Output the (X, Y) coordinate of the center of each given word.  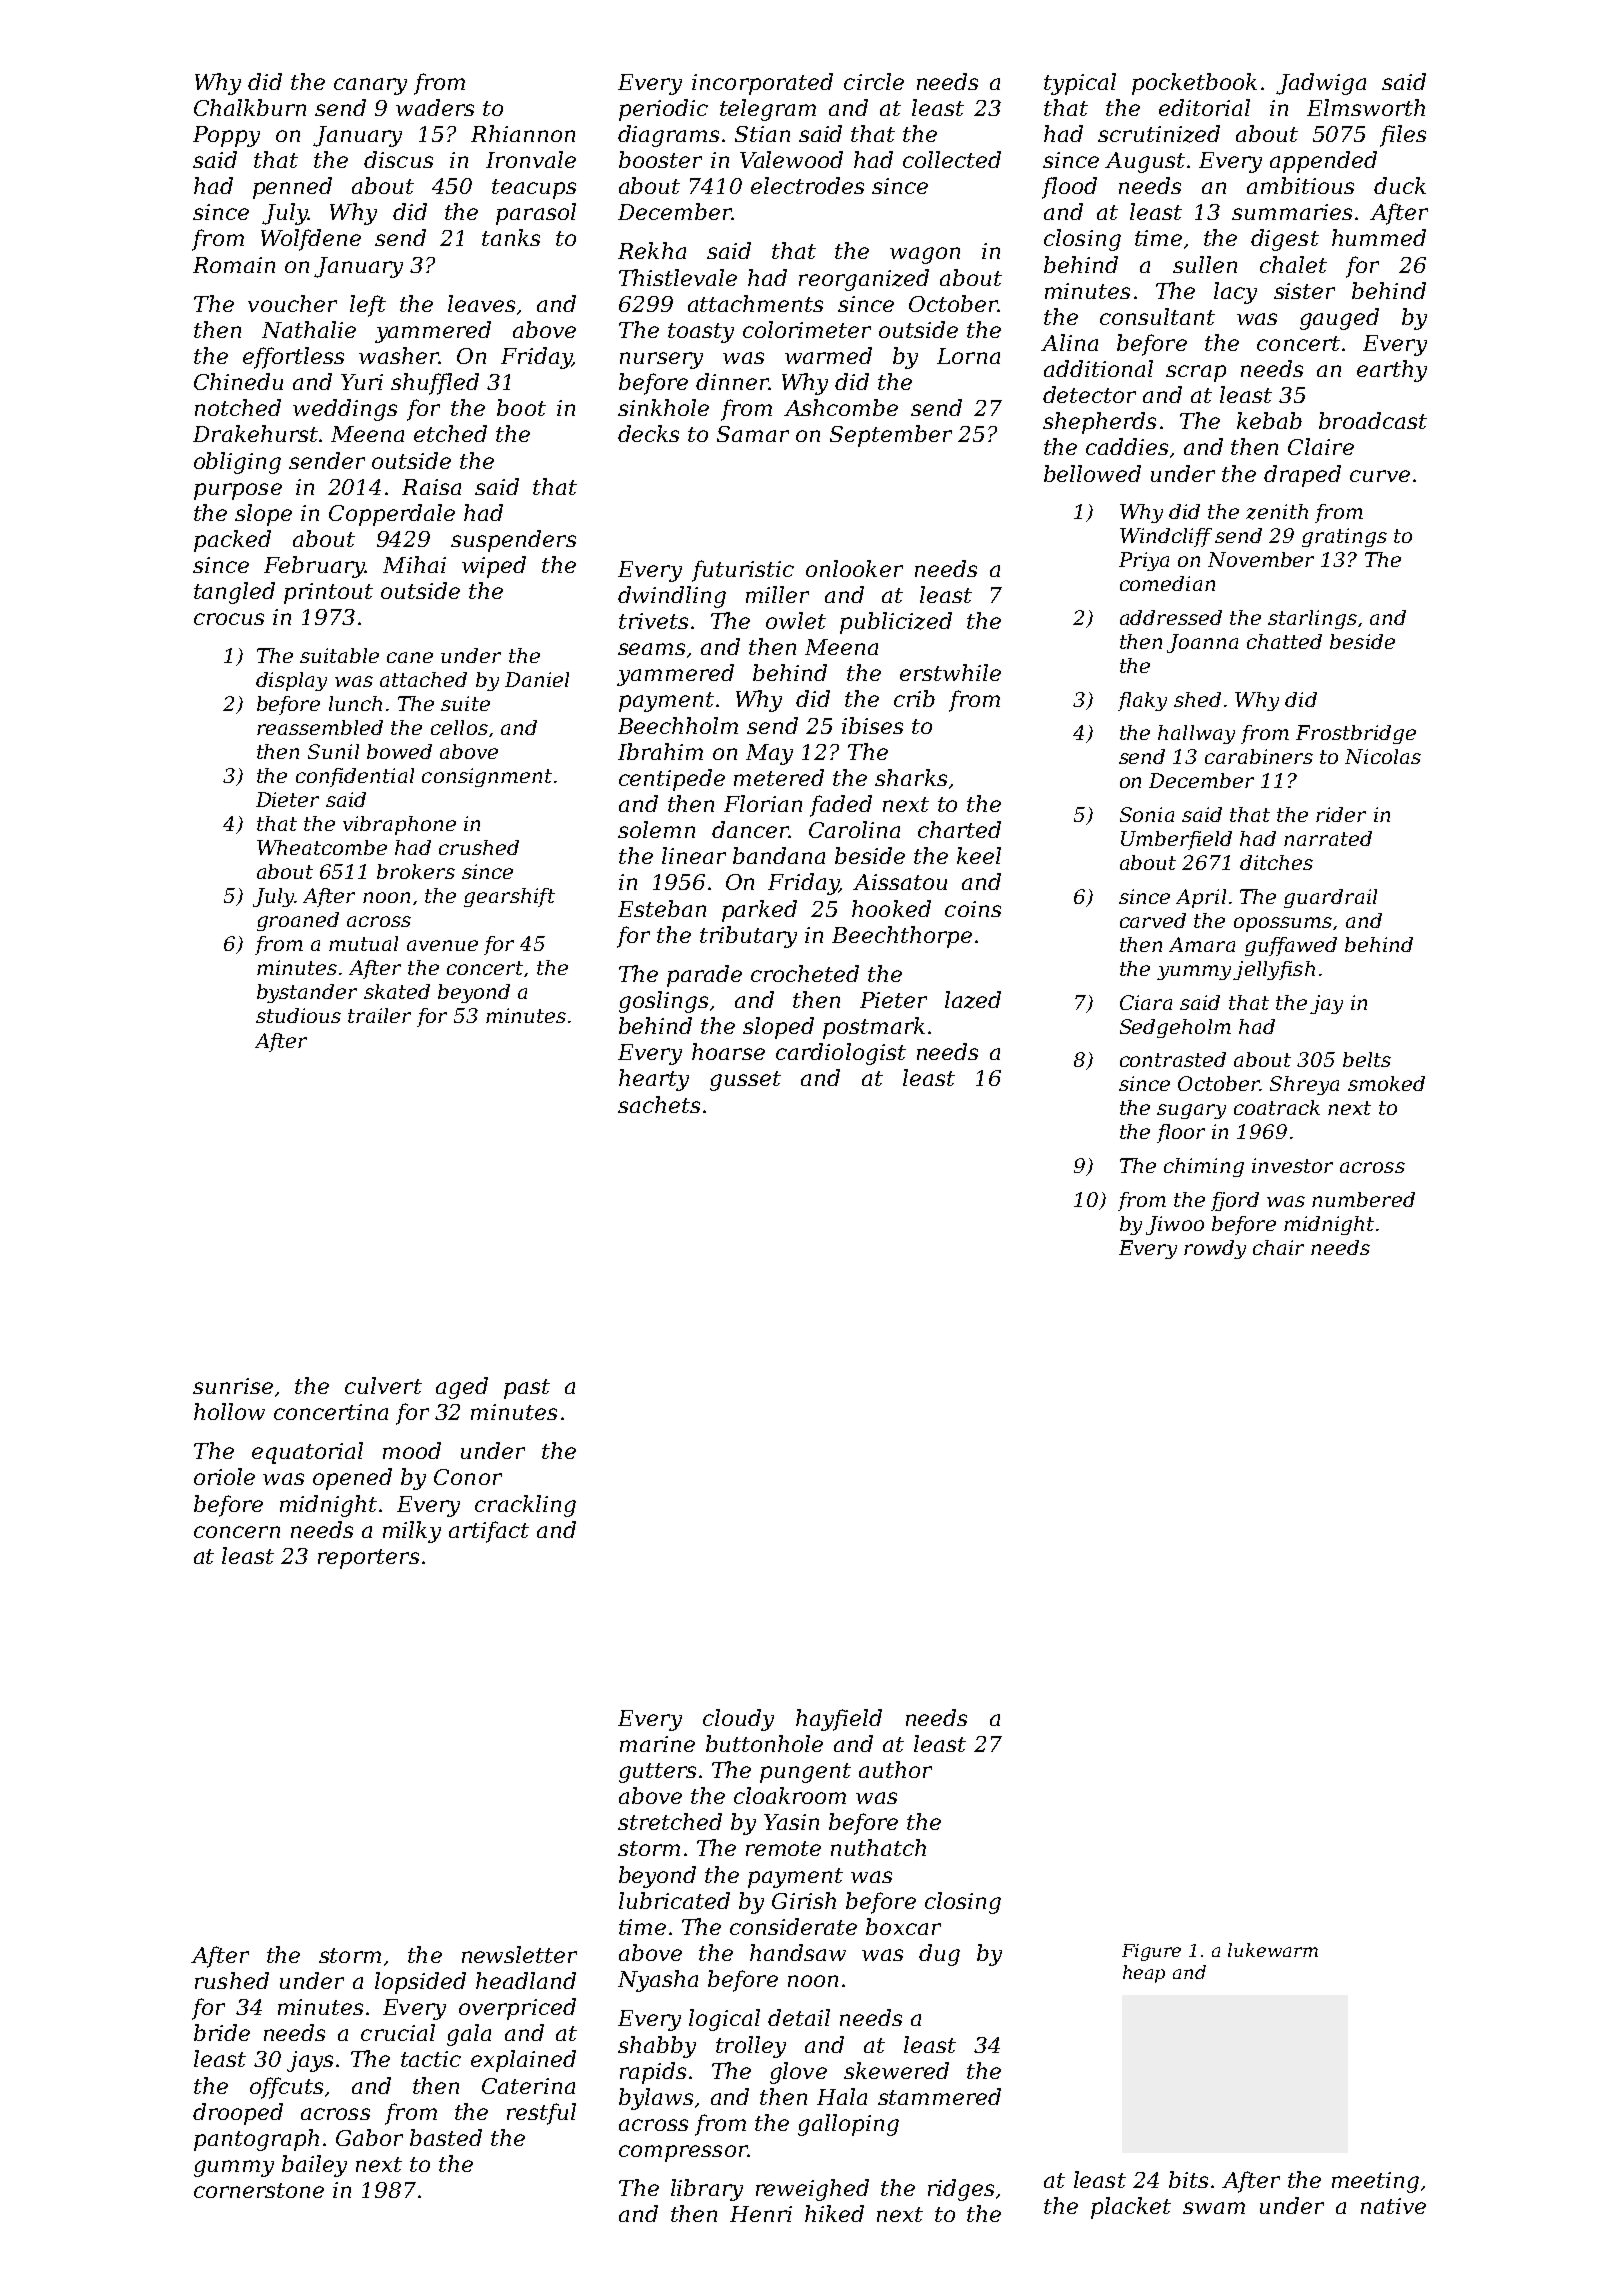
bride (222, 2032)
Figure (1151, 1952)
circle (874, 81)
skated (397, 991)
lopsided (420, 1983)
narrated (1328, 838)
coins (973, 909)
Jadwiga (1321, 84)
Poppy (226, 136)
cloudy (738, 1720)
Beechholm (678, 725)
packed (232, 541)
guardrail (1330, 898)
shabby (657, 2047)
